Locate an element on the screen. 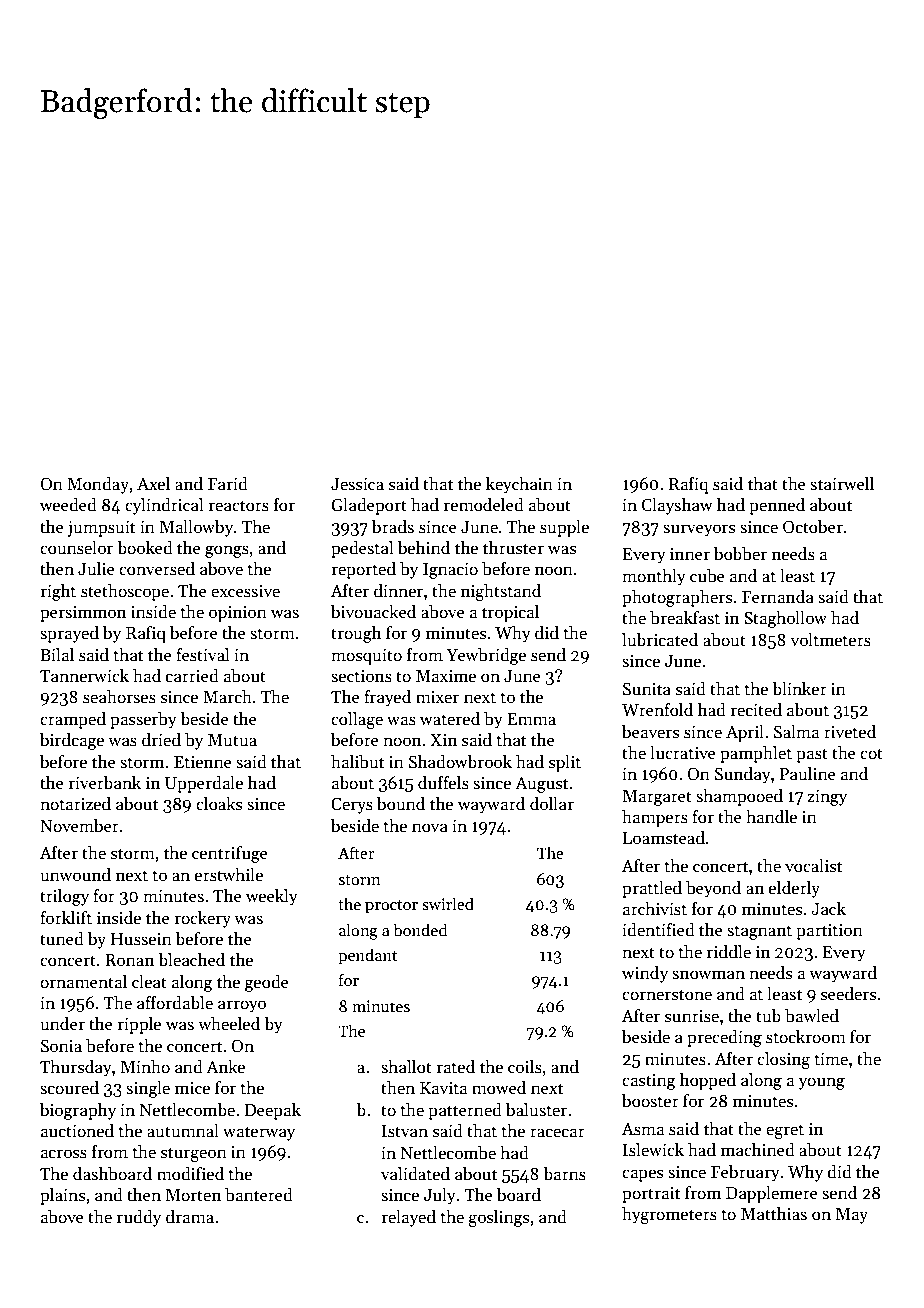 The height and width of the screenshot is (1308, 924). Matthias is located at coordinates (774, 1214).
